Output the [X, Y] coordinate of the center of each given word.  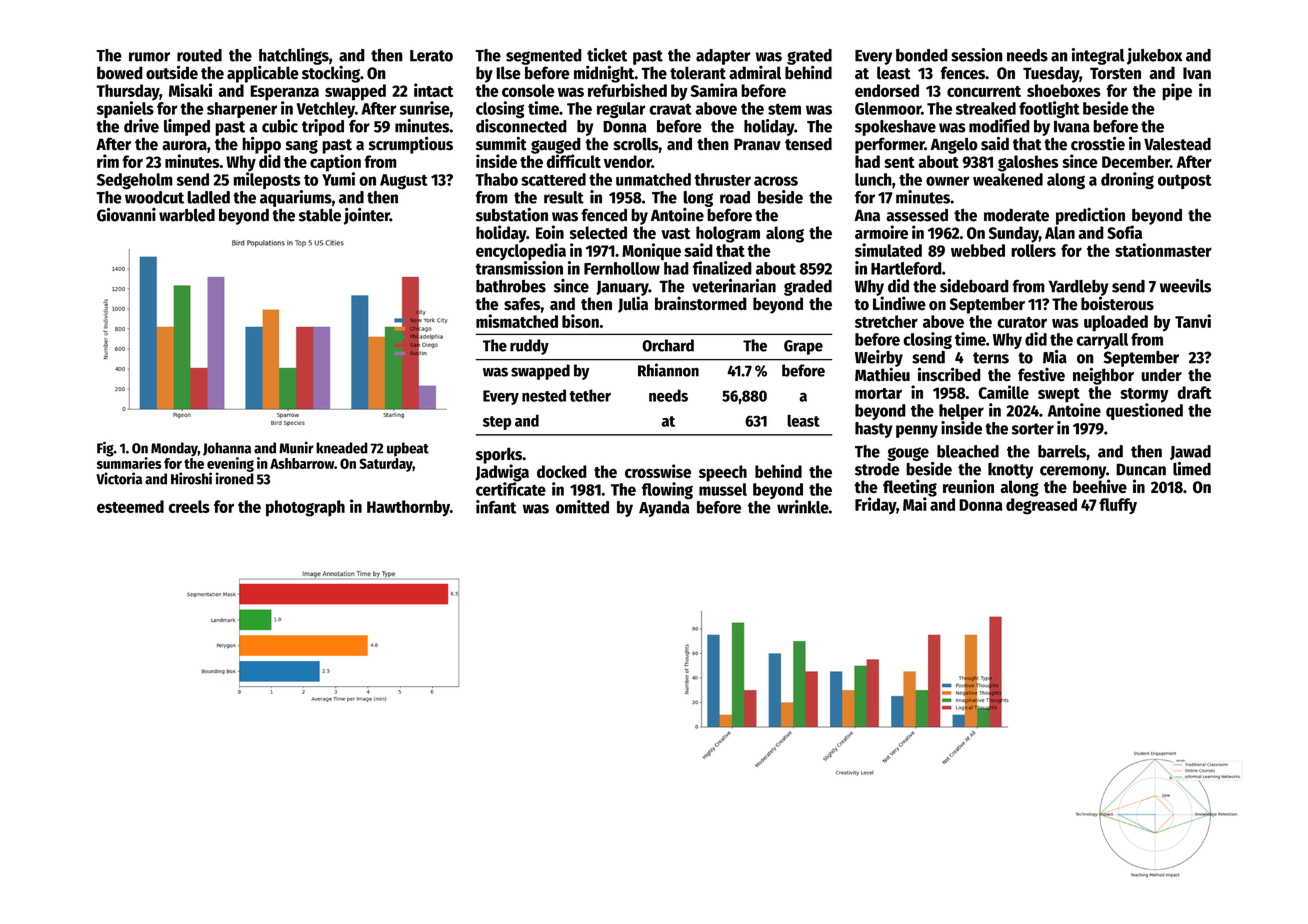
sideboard [974, 286]
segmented [544, 57]
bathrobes [511, 286]
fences [962, 72]
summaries [129, 463]
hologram [728, 234]
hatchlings [294, 56]
